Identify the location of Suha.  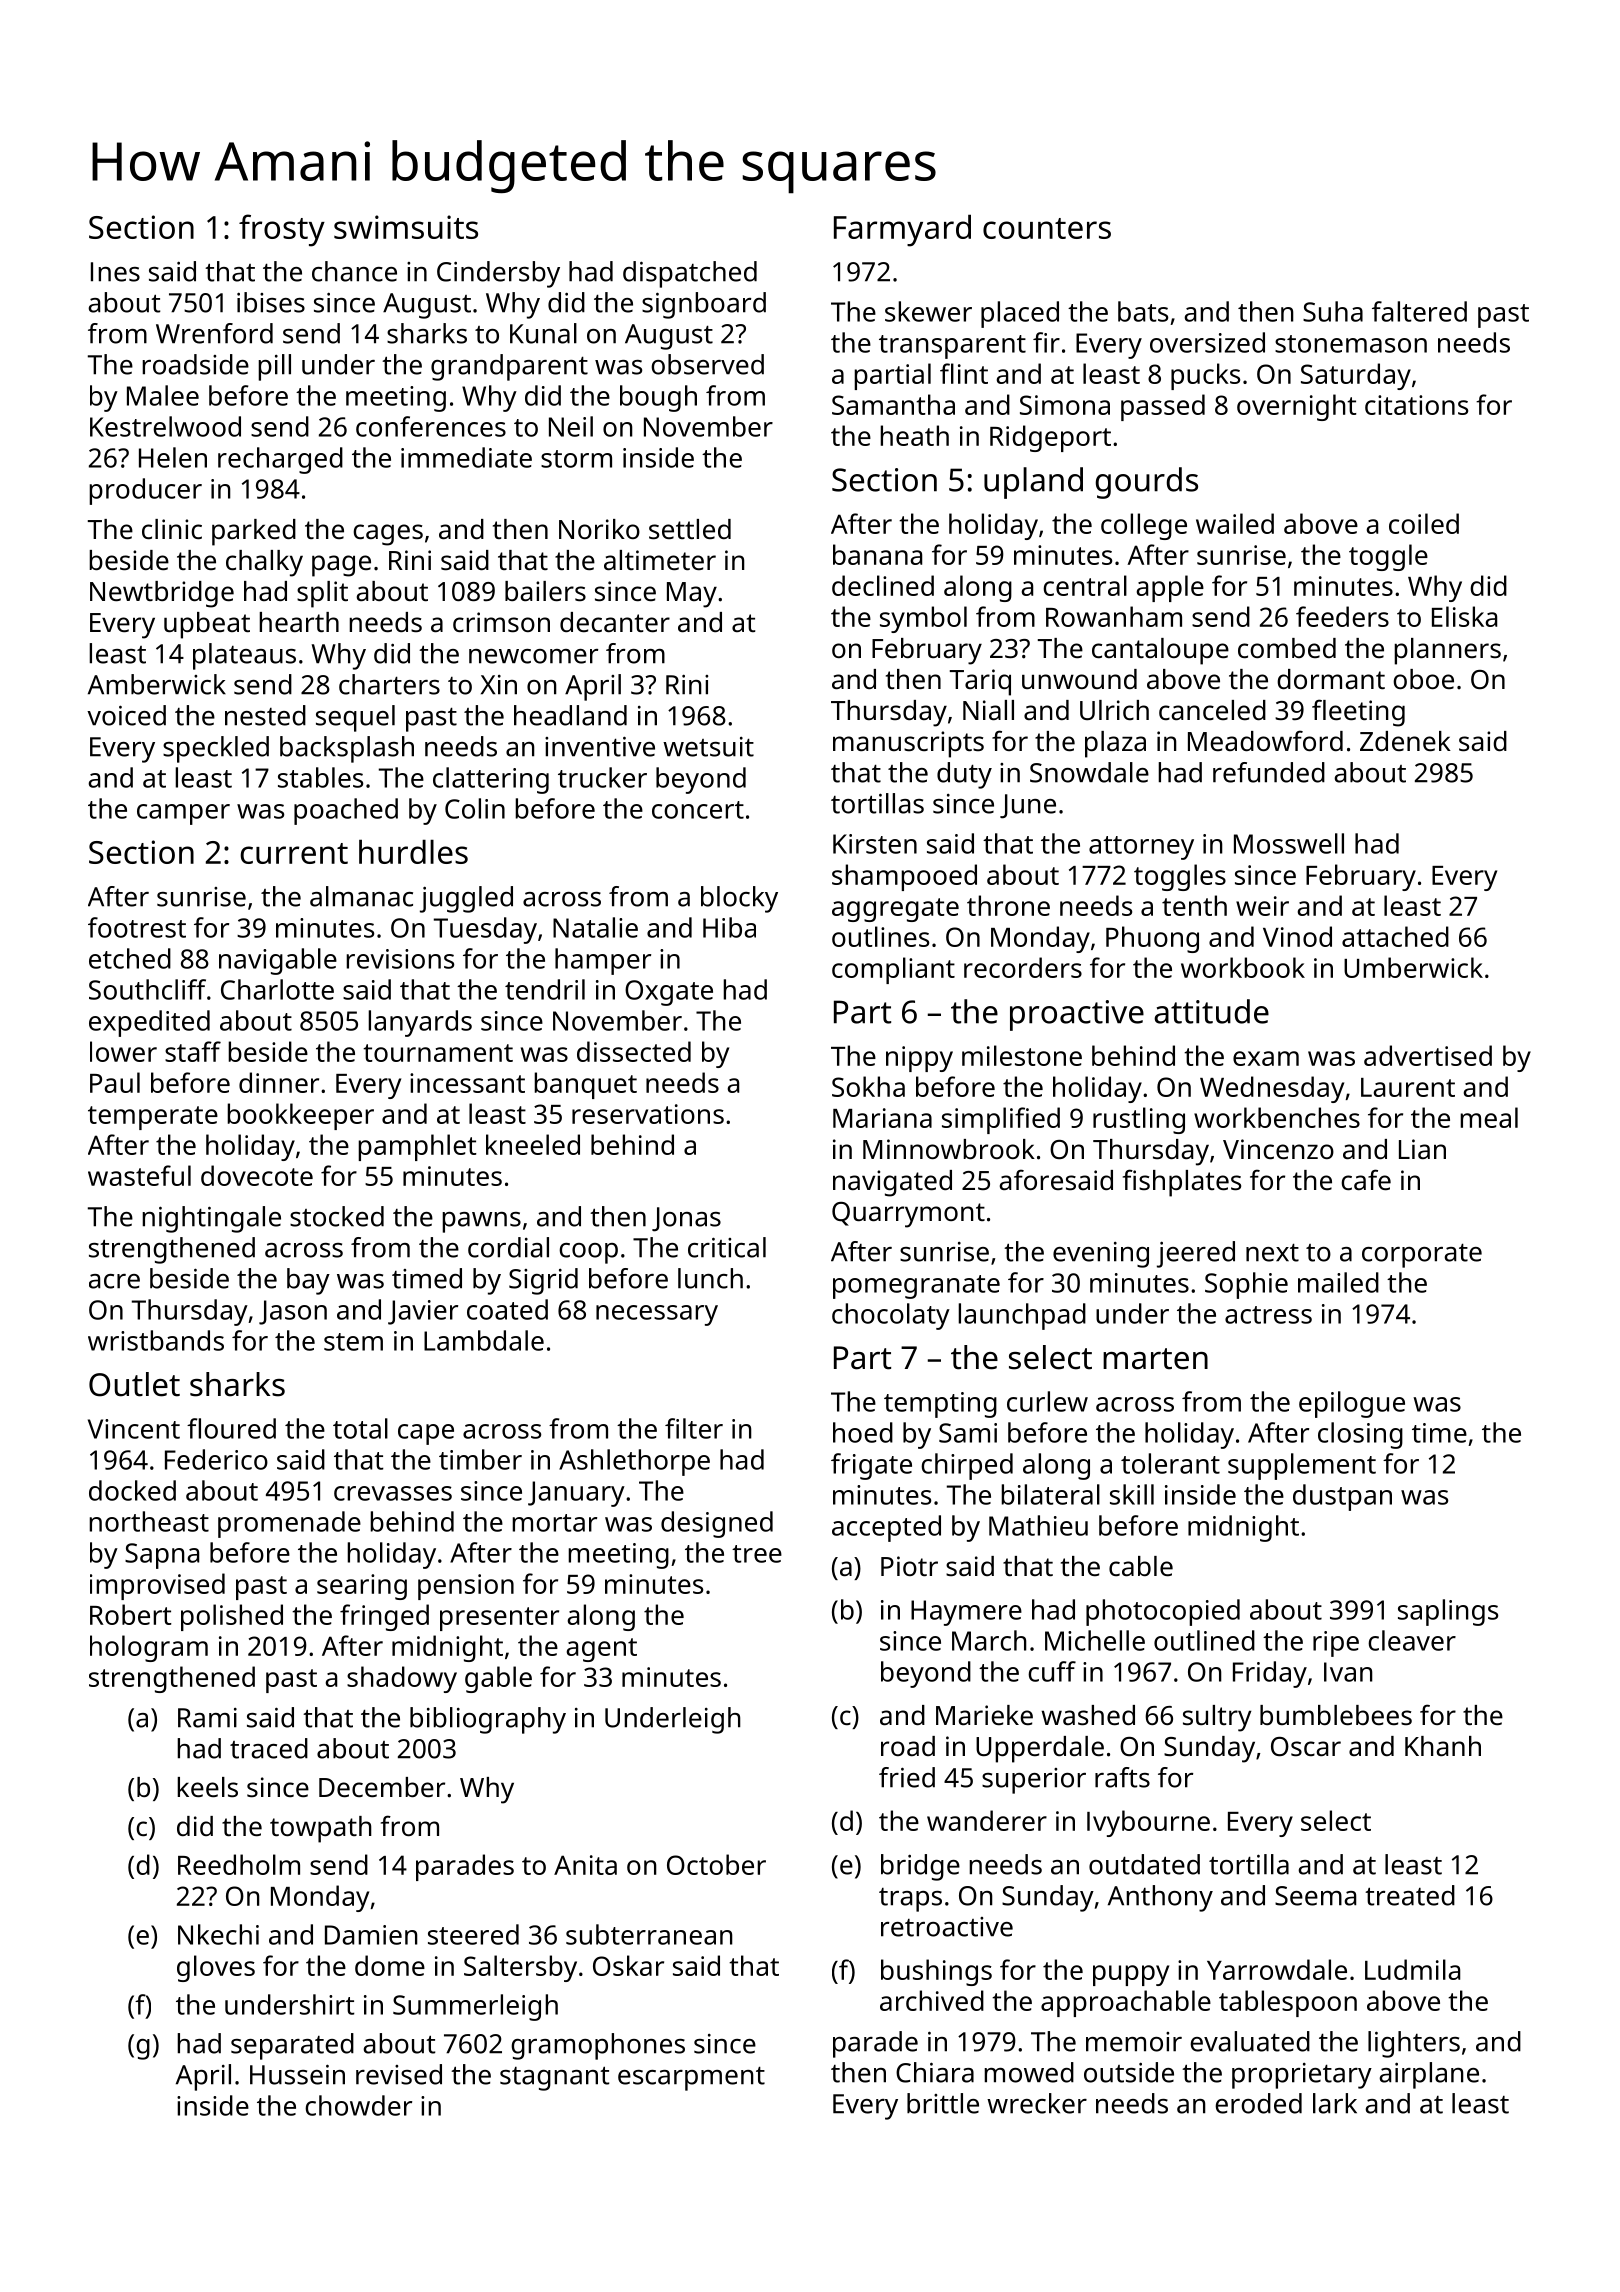
(1333, 311).
